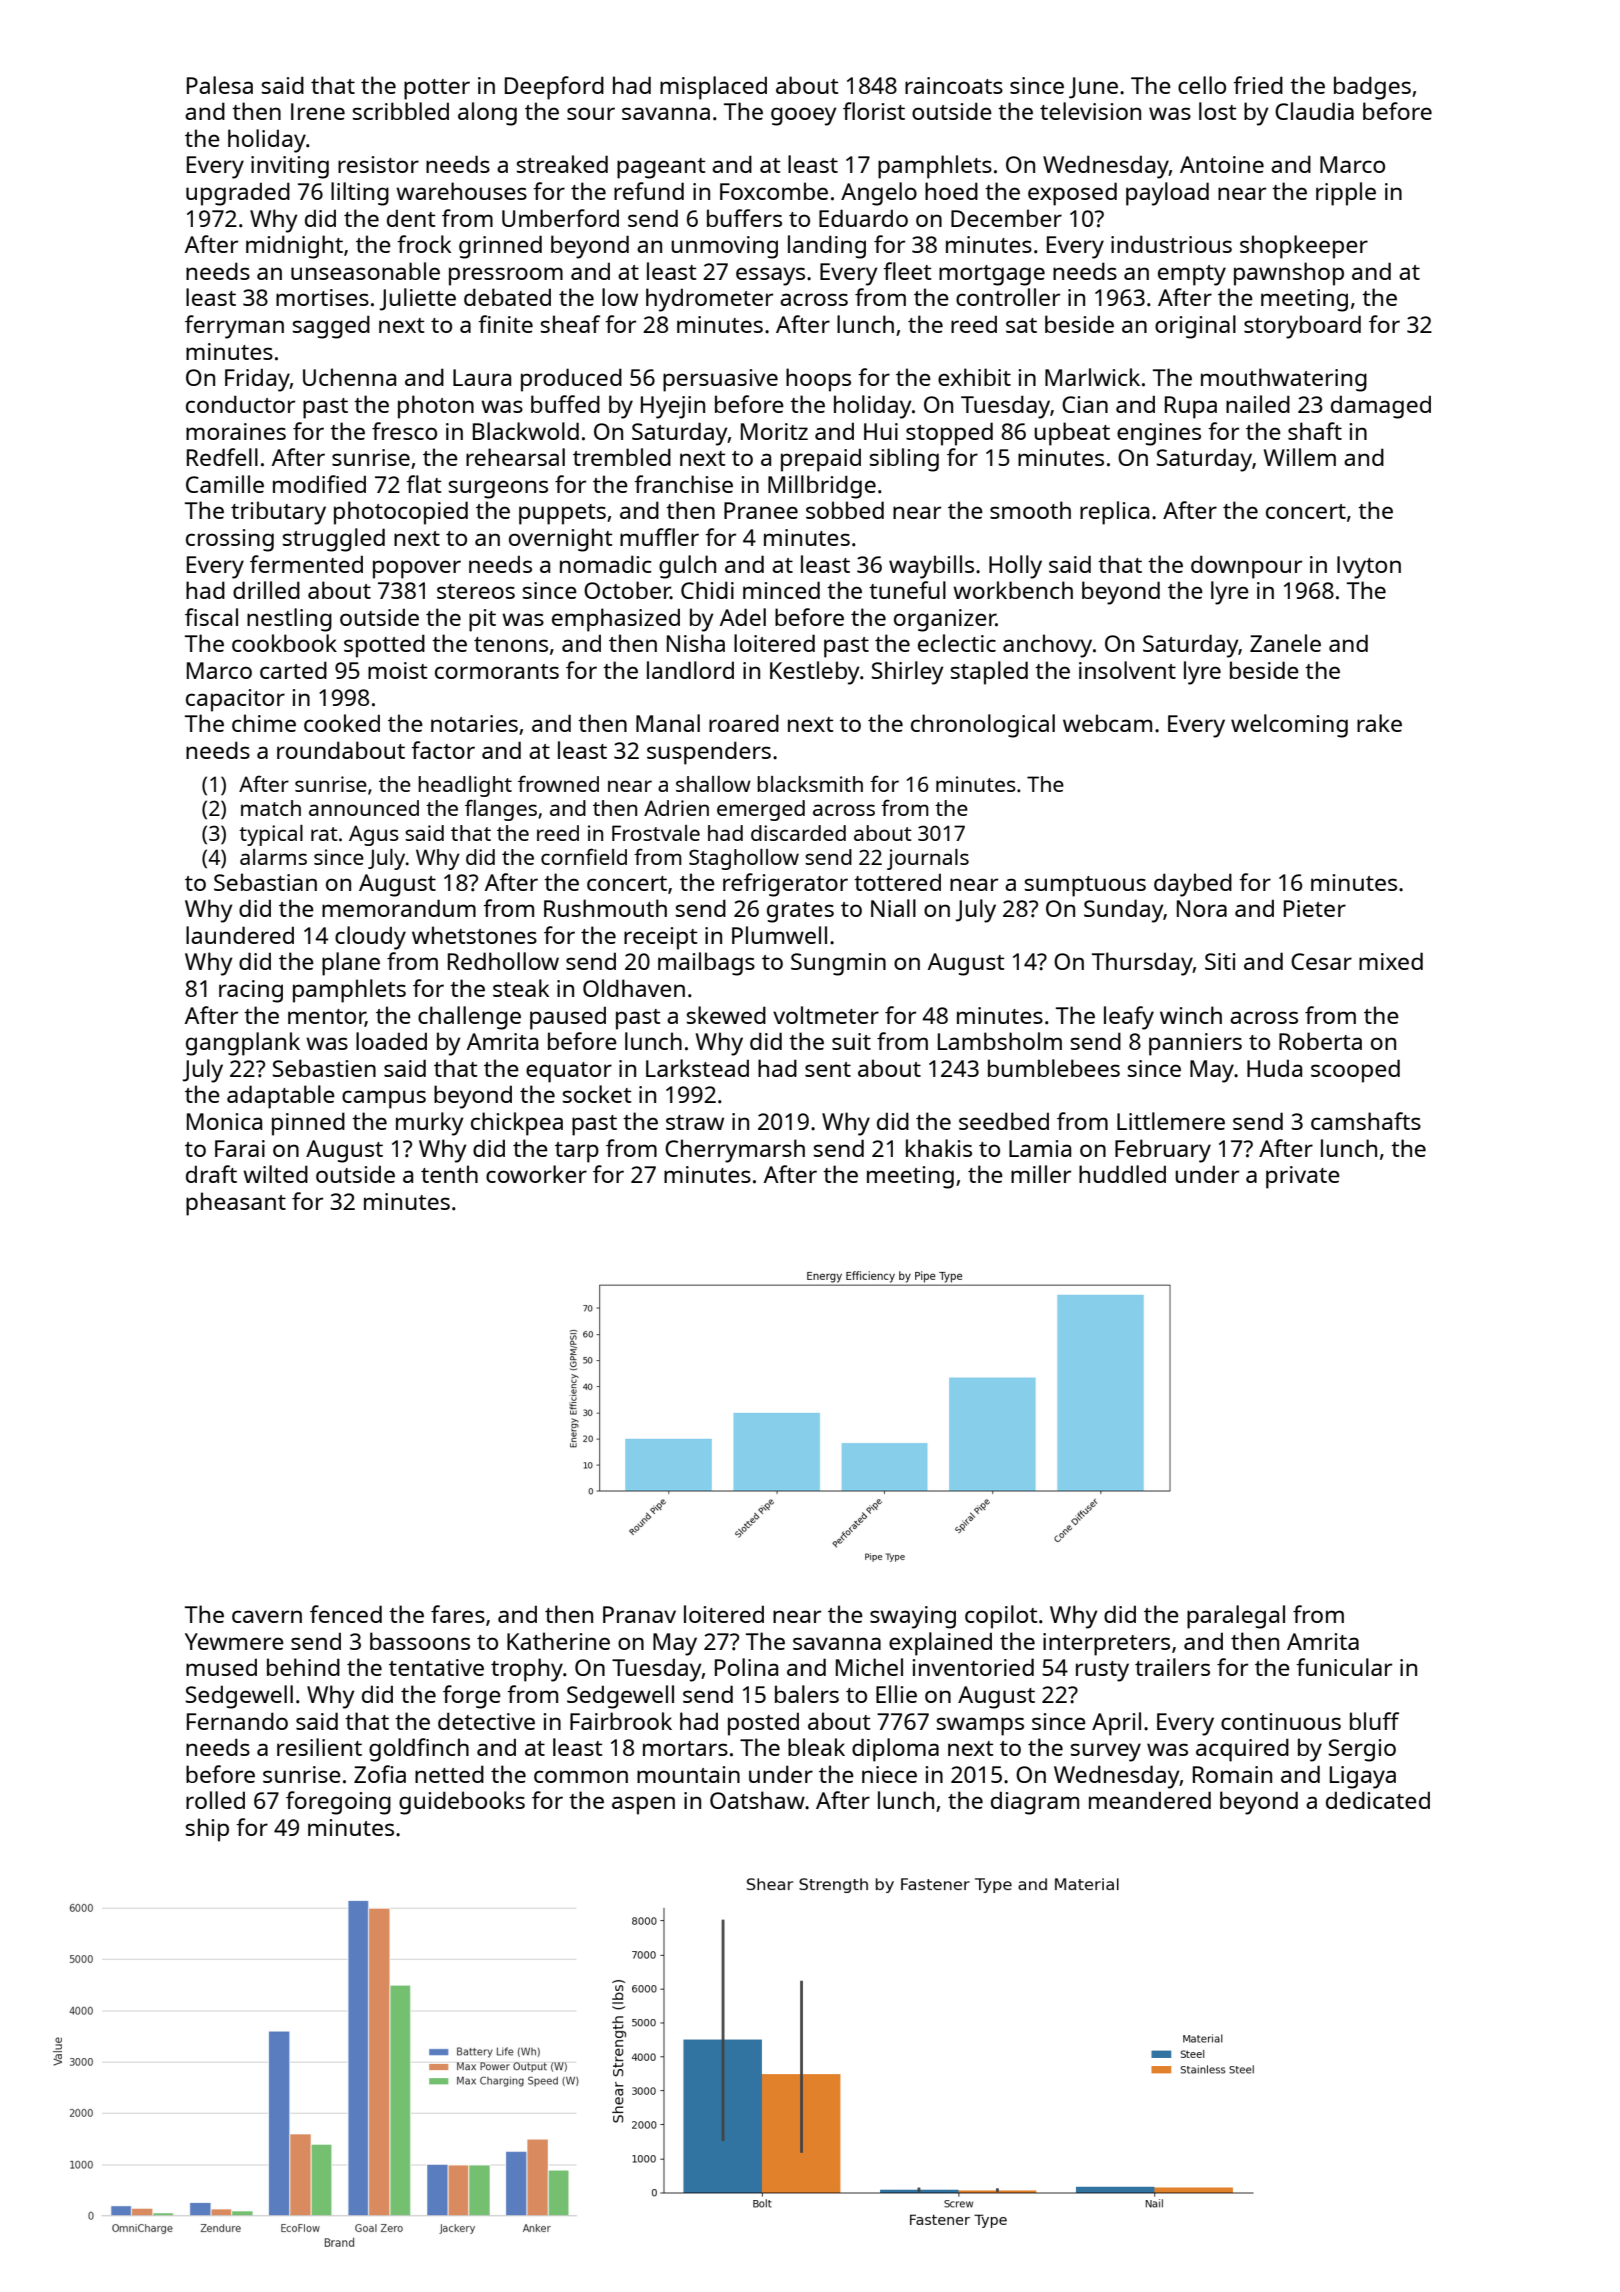  Describe the element at coordinates (639, 1614) in the image. I see `Pranav` at that location.
